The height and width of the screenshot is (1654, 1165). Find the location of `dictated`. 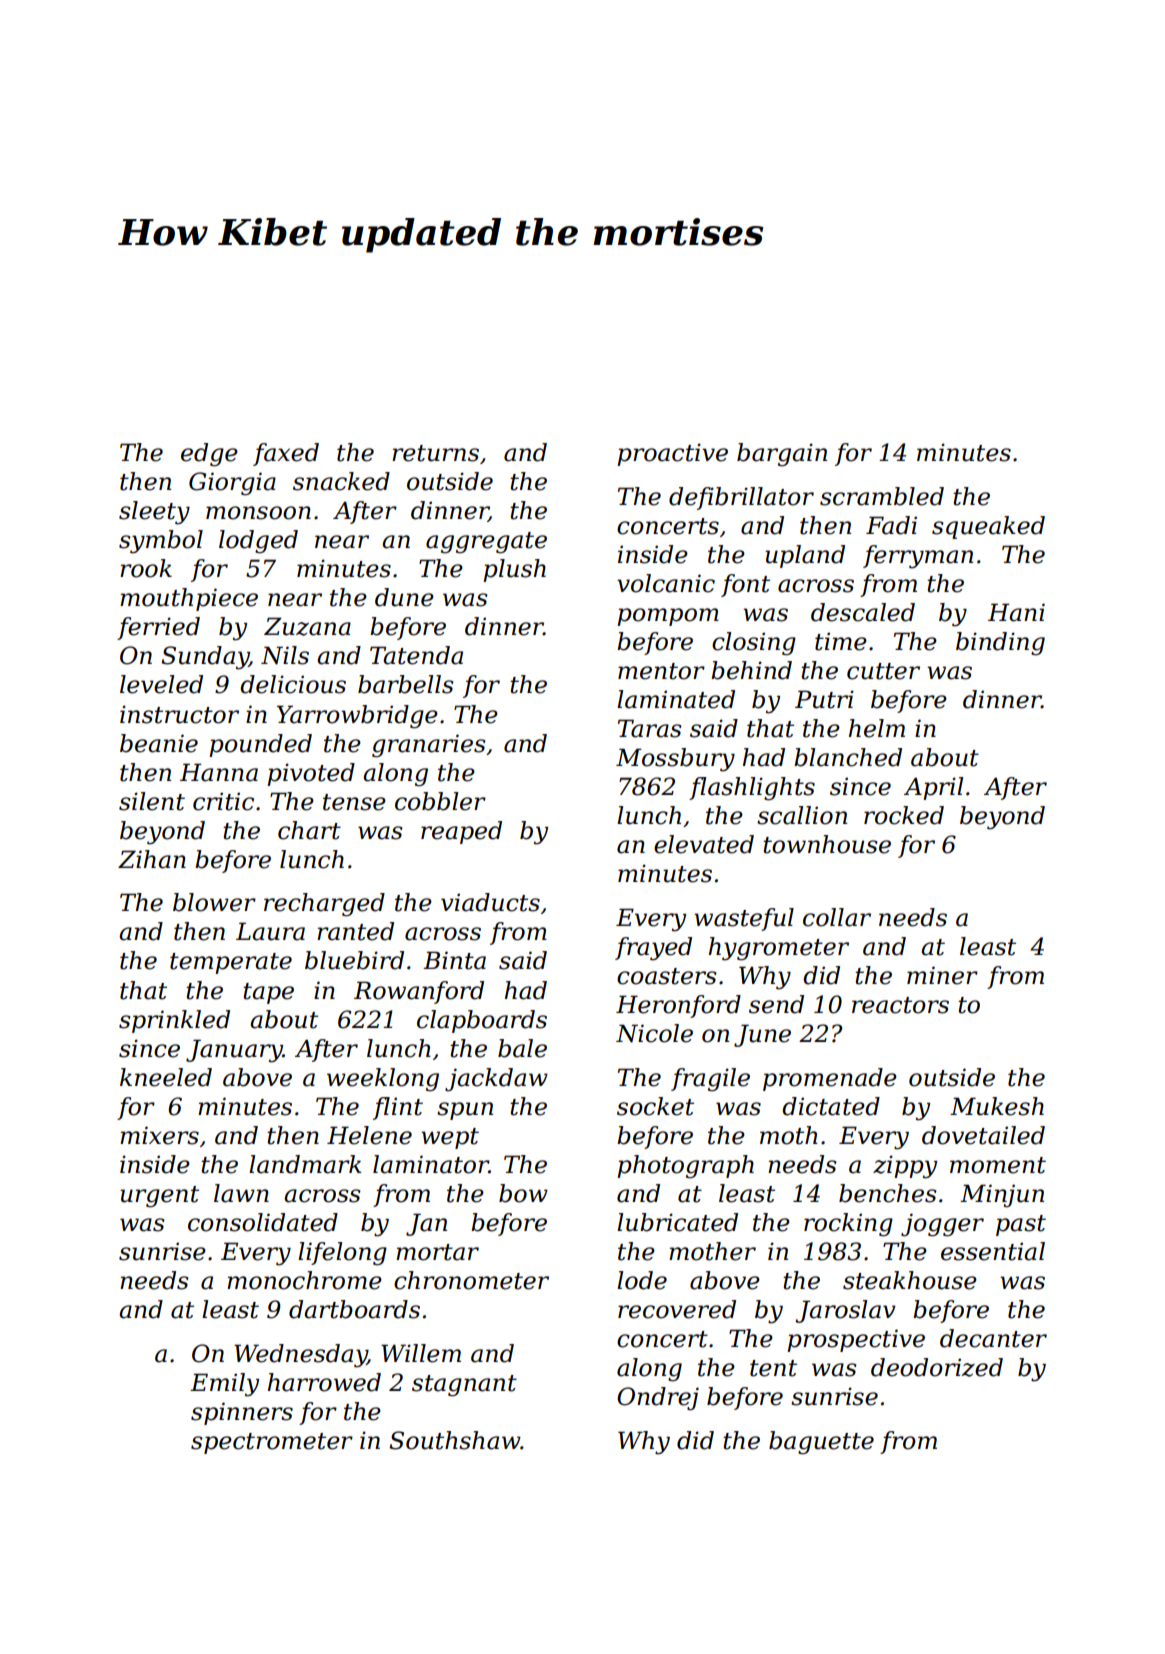

dictated is located at coordinates (831, 1106).
